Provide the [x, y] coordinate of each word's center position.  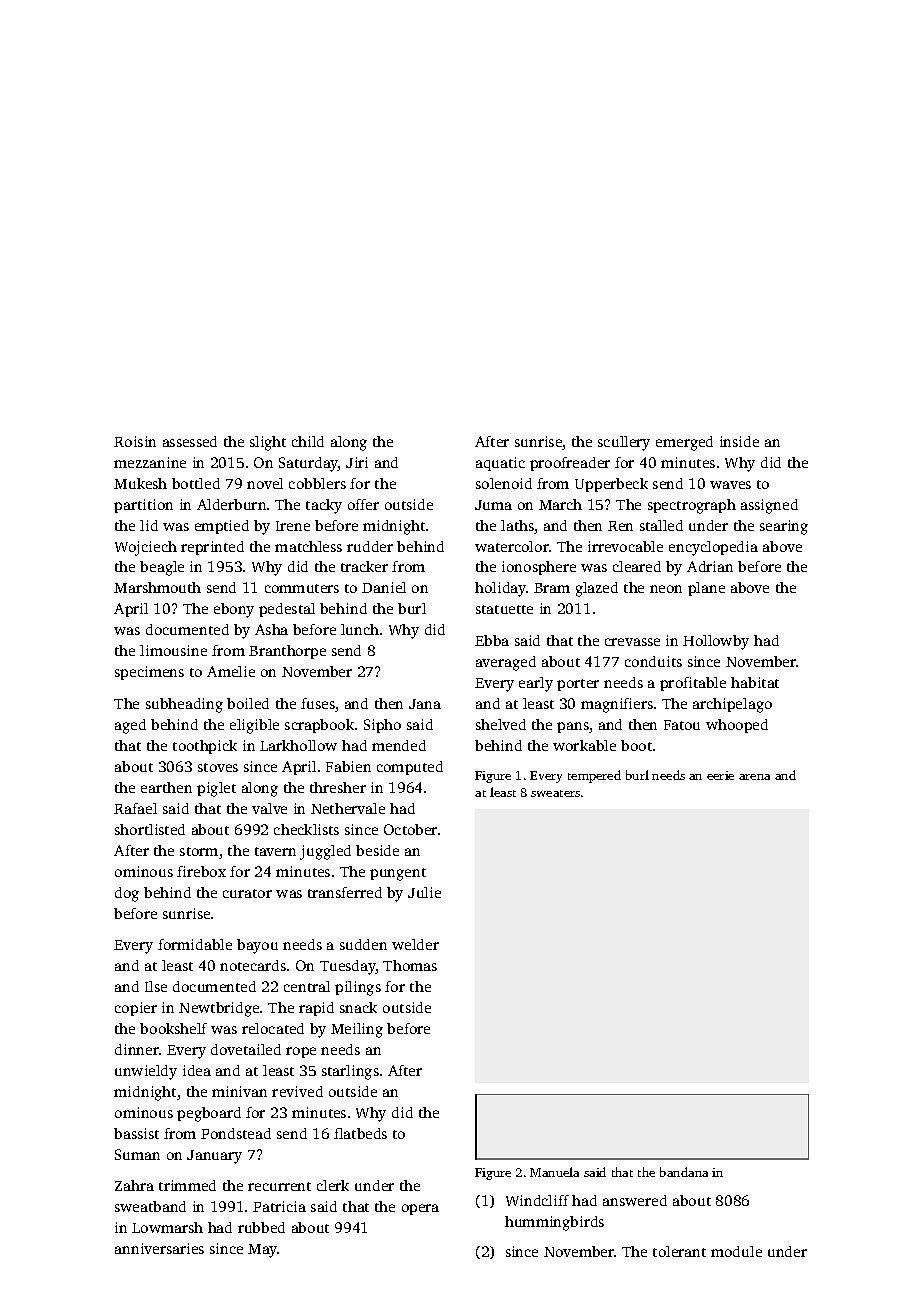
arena [754, 777]
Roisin [135, 441]
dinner [137, 1049]
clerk [333, 1185]
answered [635, 1200]
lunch [360, 629]
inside [739, 441]
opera [420, 1209]
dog [127, 894]
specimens [149, 673]
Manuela [554, 1172]
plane [706, 589]
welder [415, 944]
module [736, 1251]
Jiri [357, 462]
